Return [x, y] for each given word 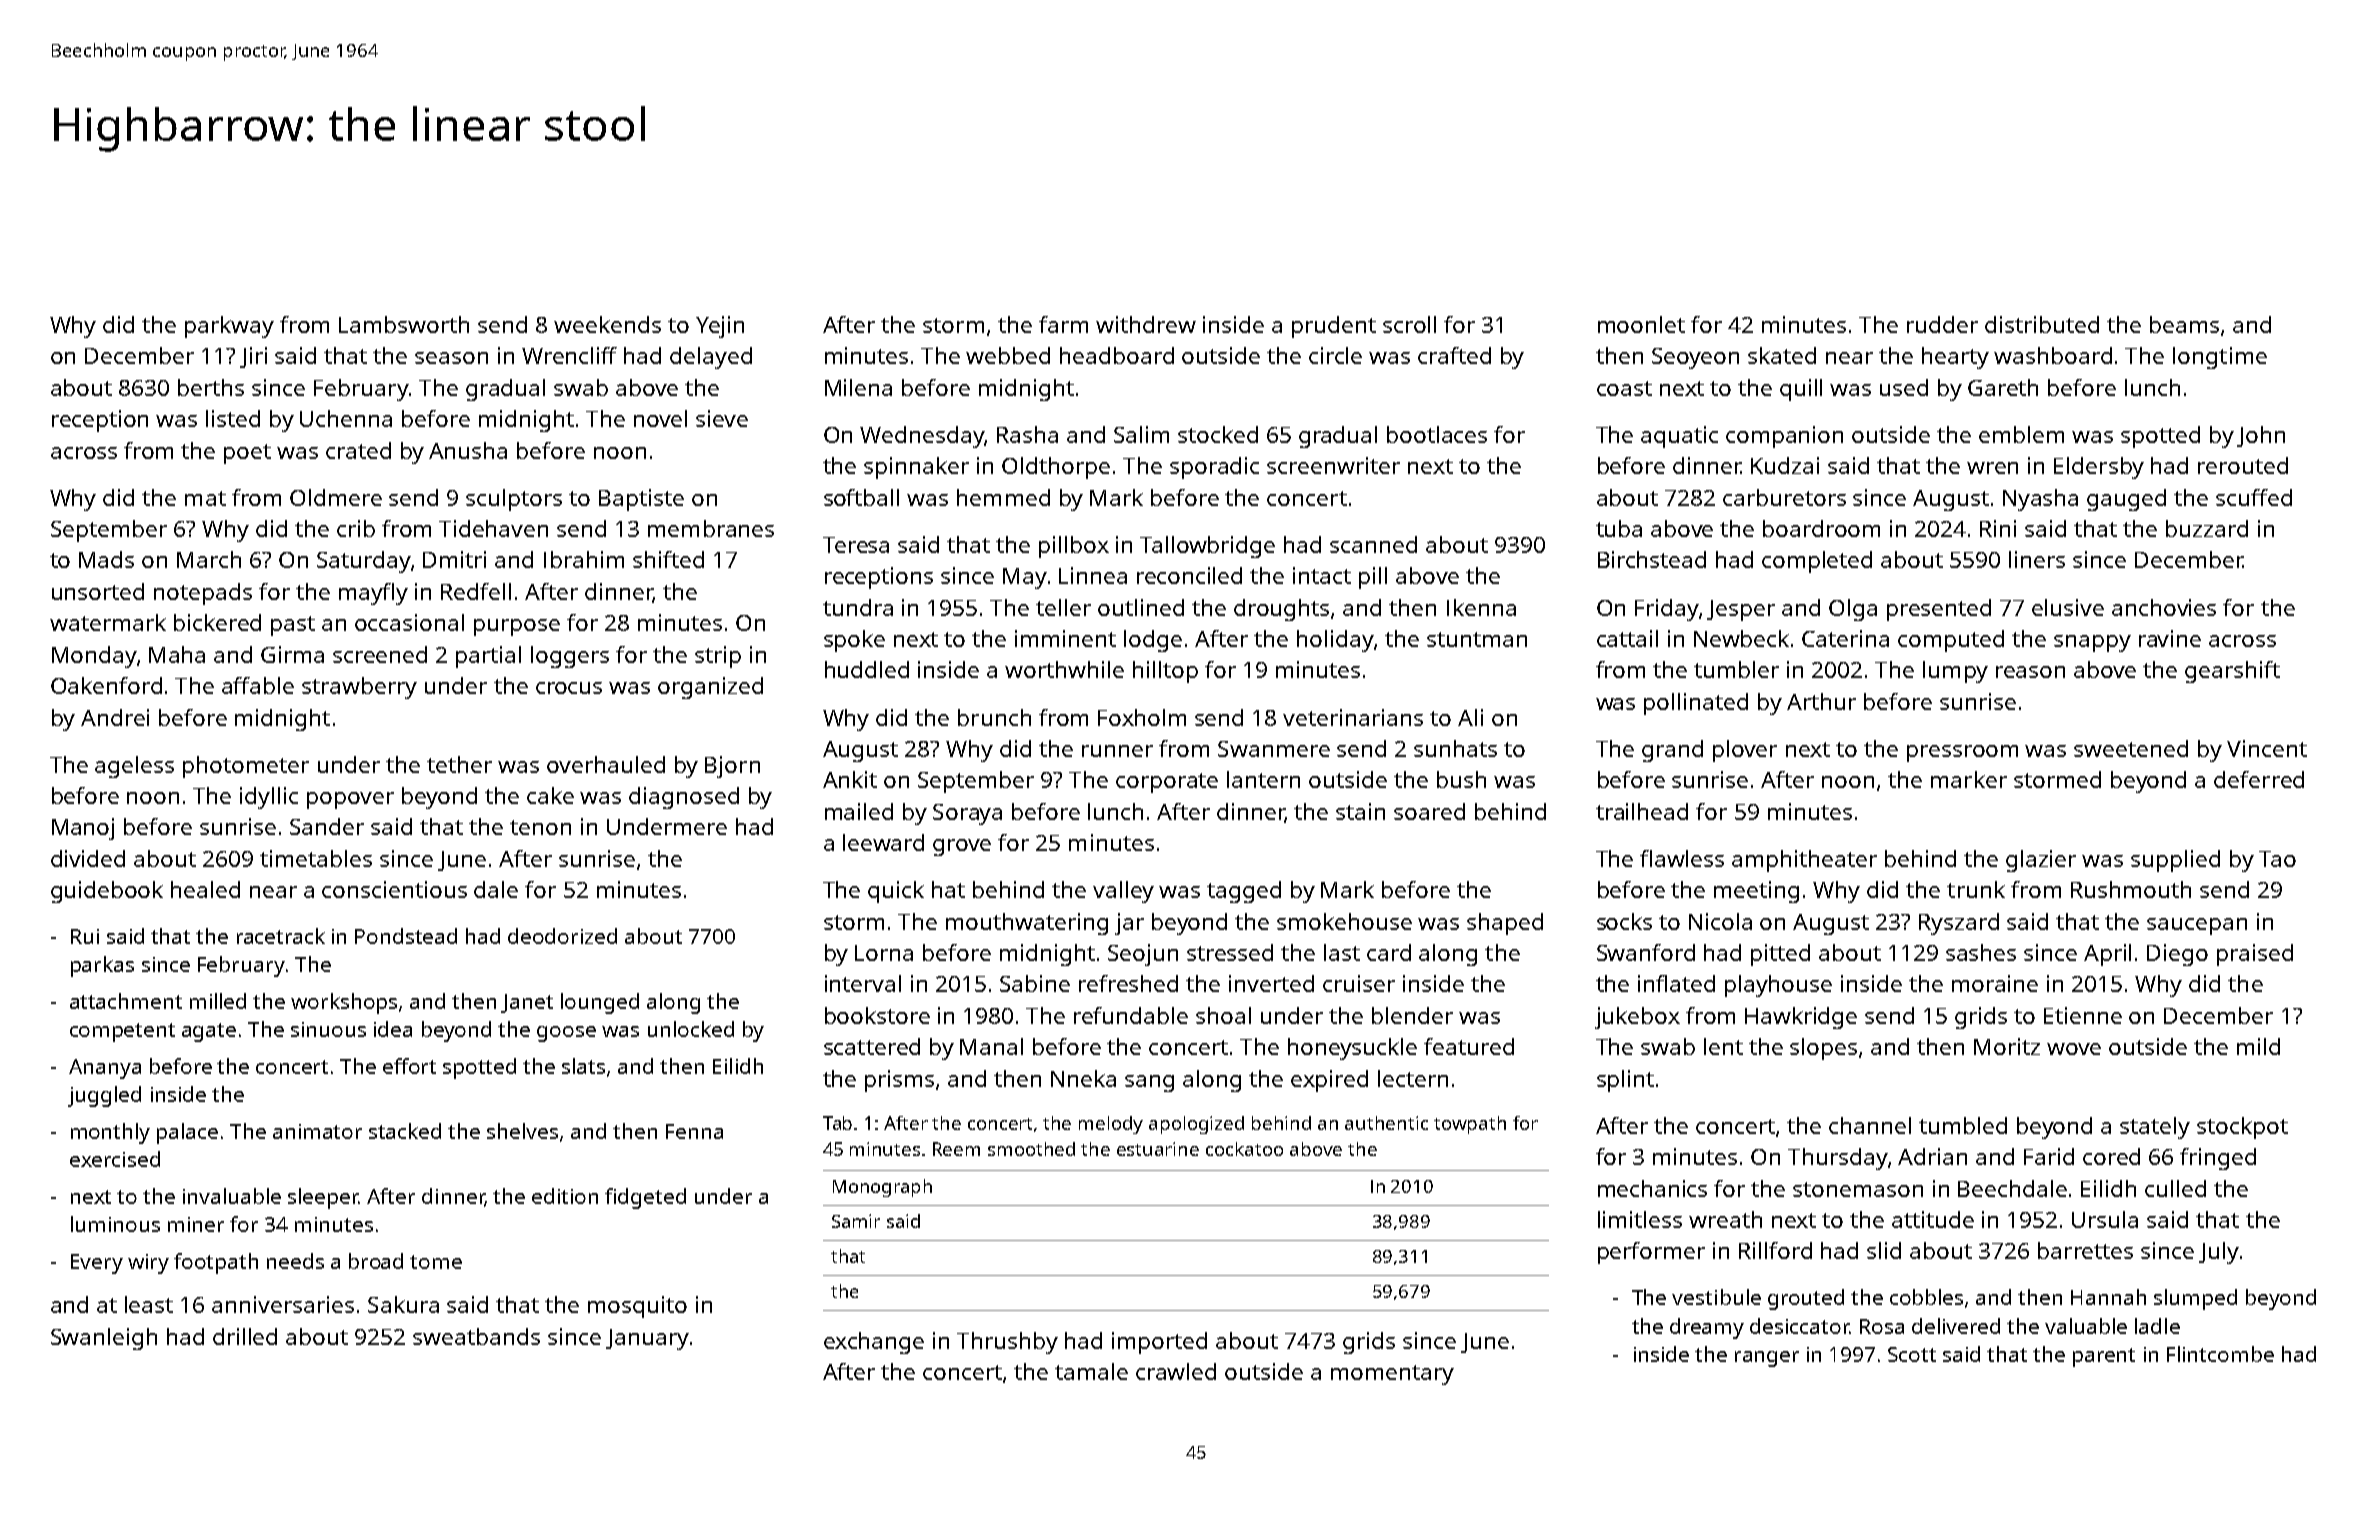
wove [2074, 1049]
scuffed [2254, 497]
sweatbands [476, 1336]
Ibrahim [584, 559]
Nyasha [2040, 500]
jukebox [1637, 1018]
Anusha [468, 450]
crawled [1176, 1371]
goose [566, 1034]
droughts [1281, 610]
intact [1322, 575]
